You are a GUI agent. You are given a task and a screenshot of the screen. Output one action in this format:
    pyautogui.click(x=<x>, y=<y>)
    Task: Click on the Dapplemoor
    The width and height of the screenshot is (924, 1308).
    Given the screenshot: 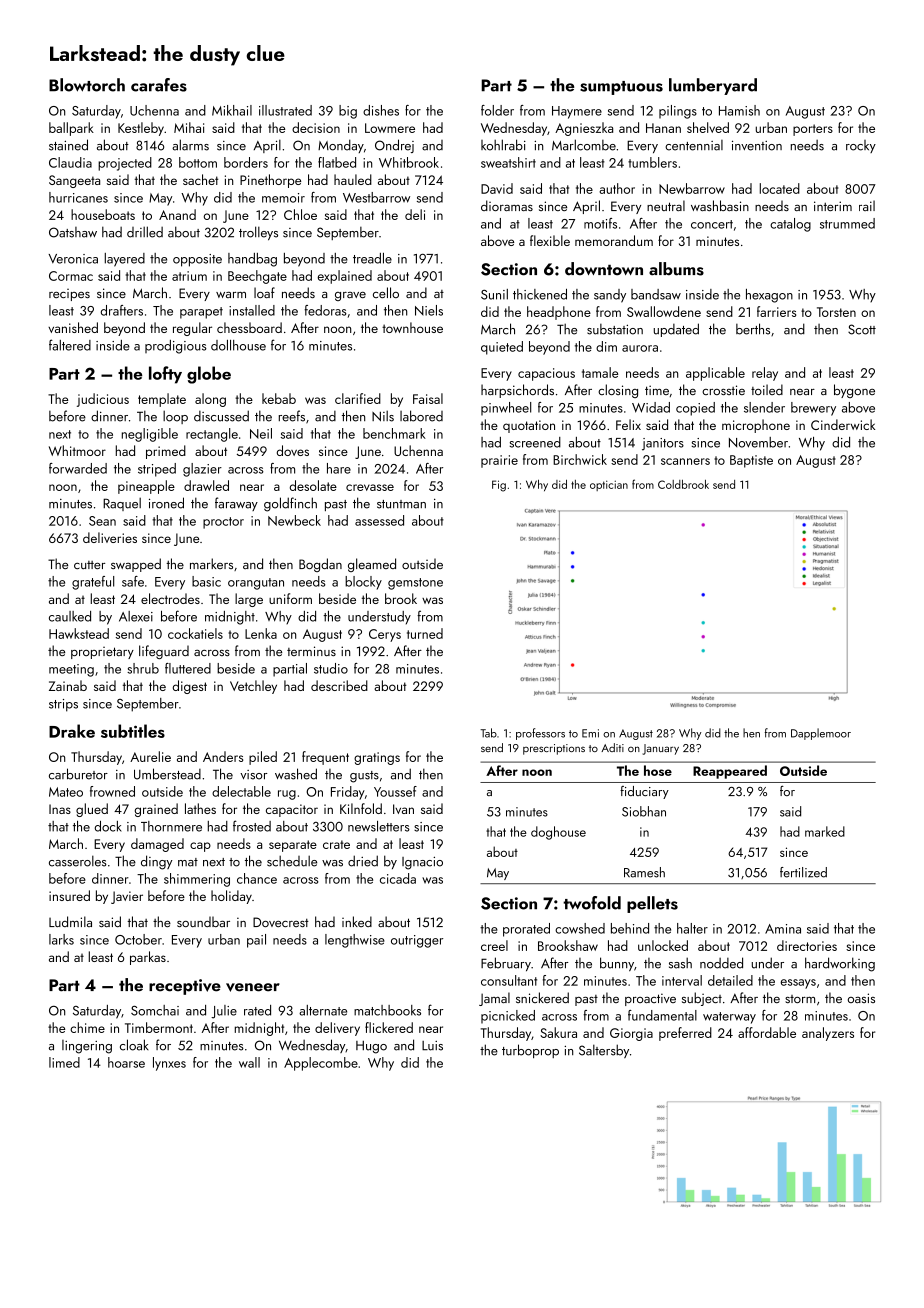 What is the action you would take?
    pyautogui.click(x=821, y=734)
